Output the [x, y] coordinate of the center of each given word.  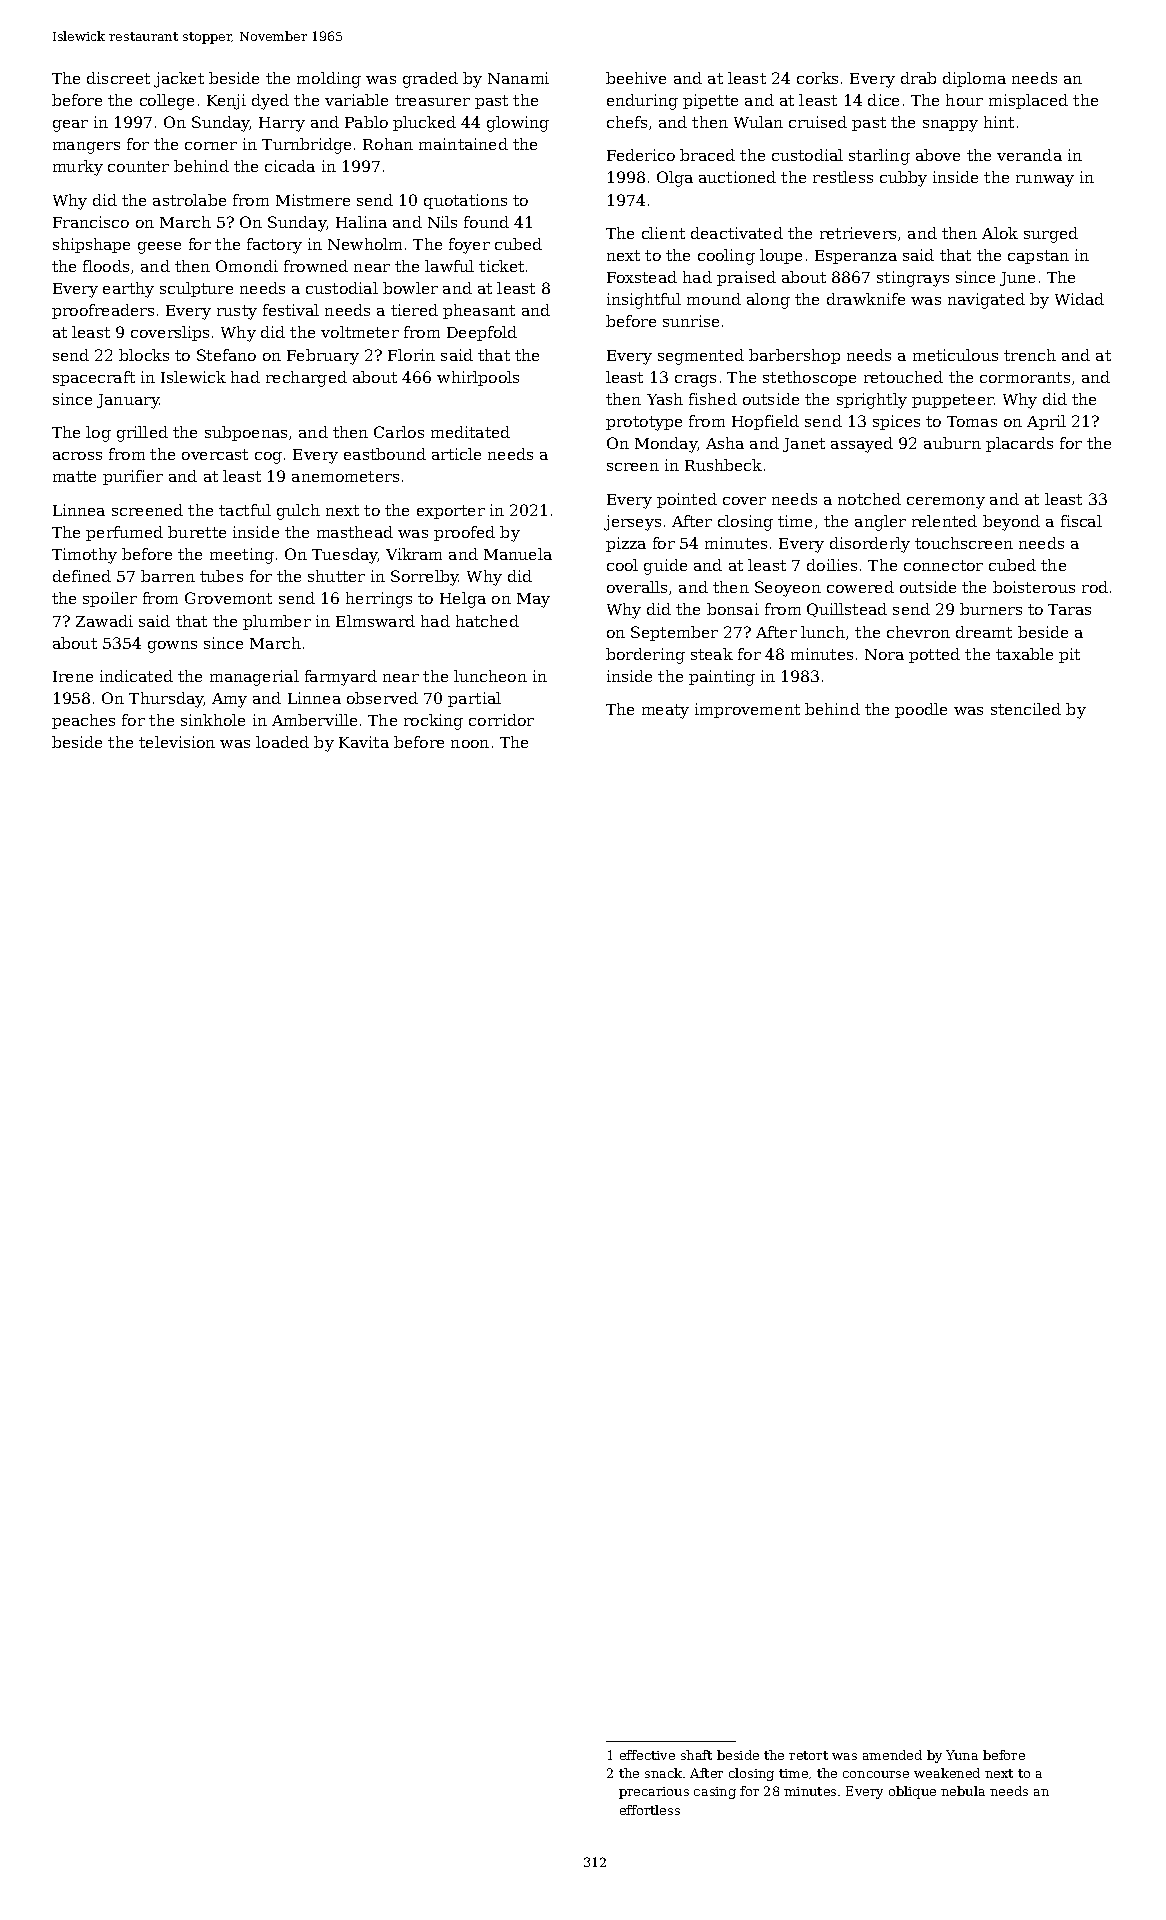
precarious [654, 1793]
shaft [696, 1755]
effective [647, 1755]
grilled [142, 434]
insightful [644, 301]
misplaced [1028, 101]
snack [663, 1773]
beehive [636, 78]
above [938, 155]
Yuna [962, 1755]
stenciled [1026, 709]
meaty [665, 711]
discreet [118, 78]
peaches [83, 721]
